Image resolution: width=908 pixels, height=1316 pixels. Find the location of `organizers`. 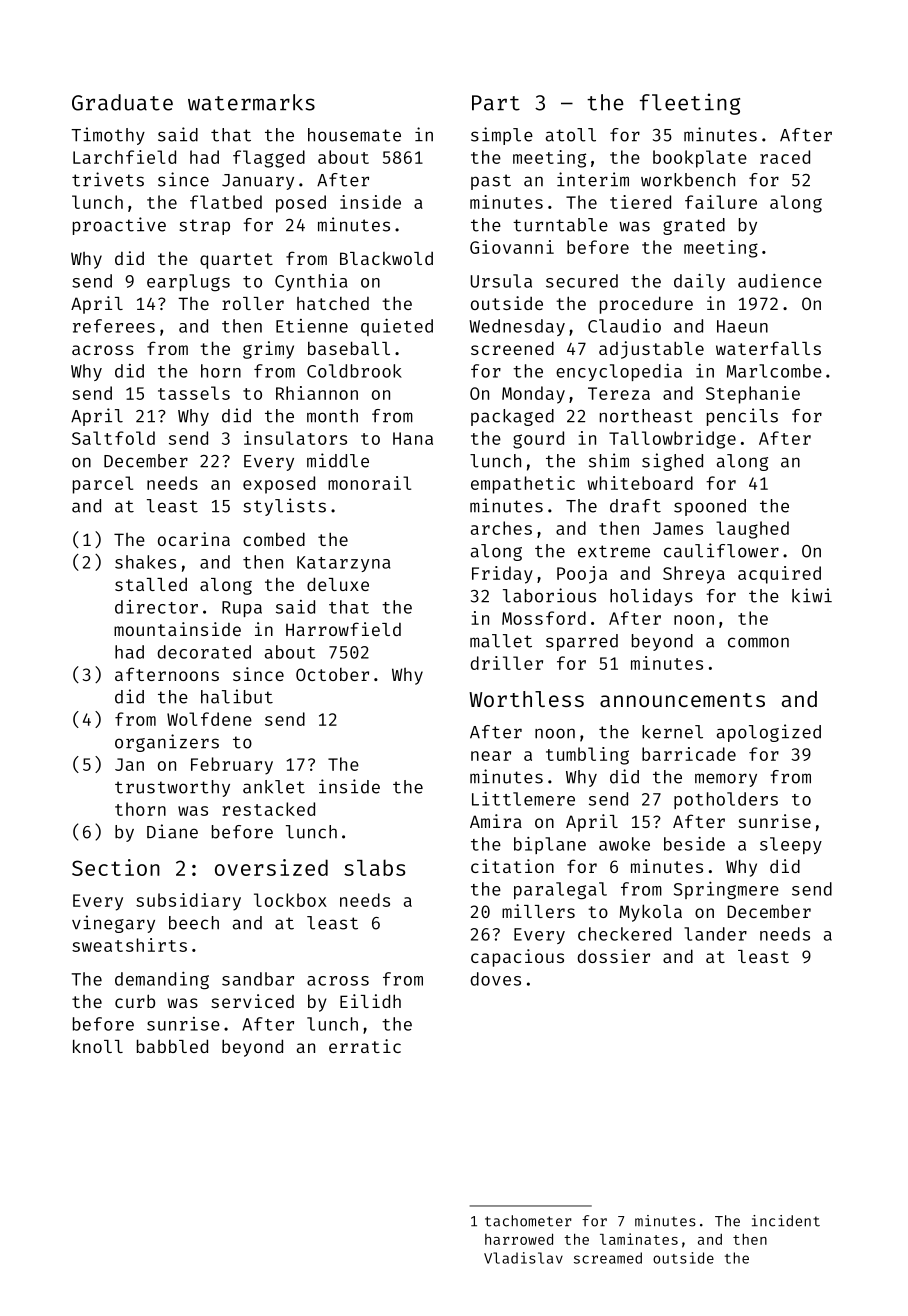

organizers is located at coordinates (167, 743).
